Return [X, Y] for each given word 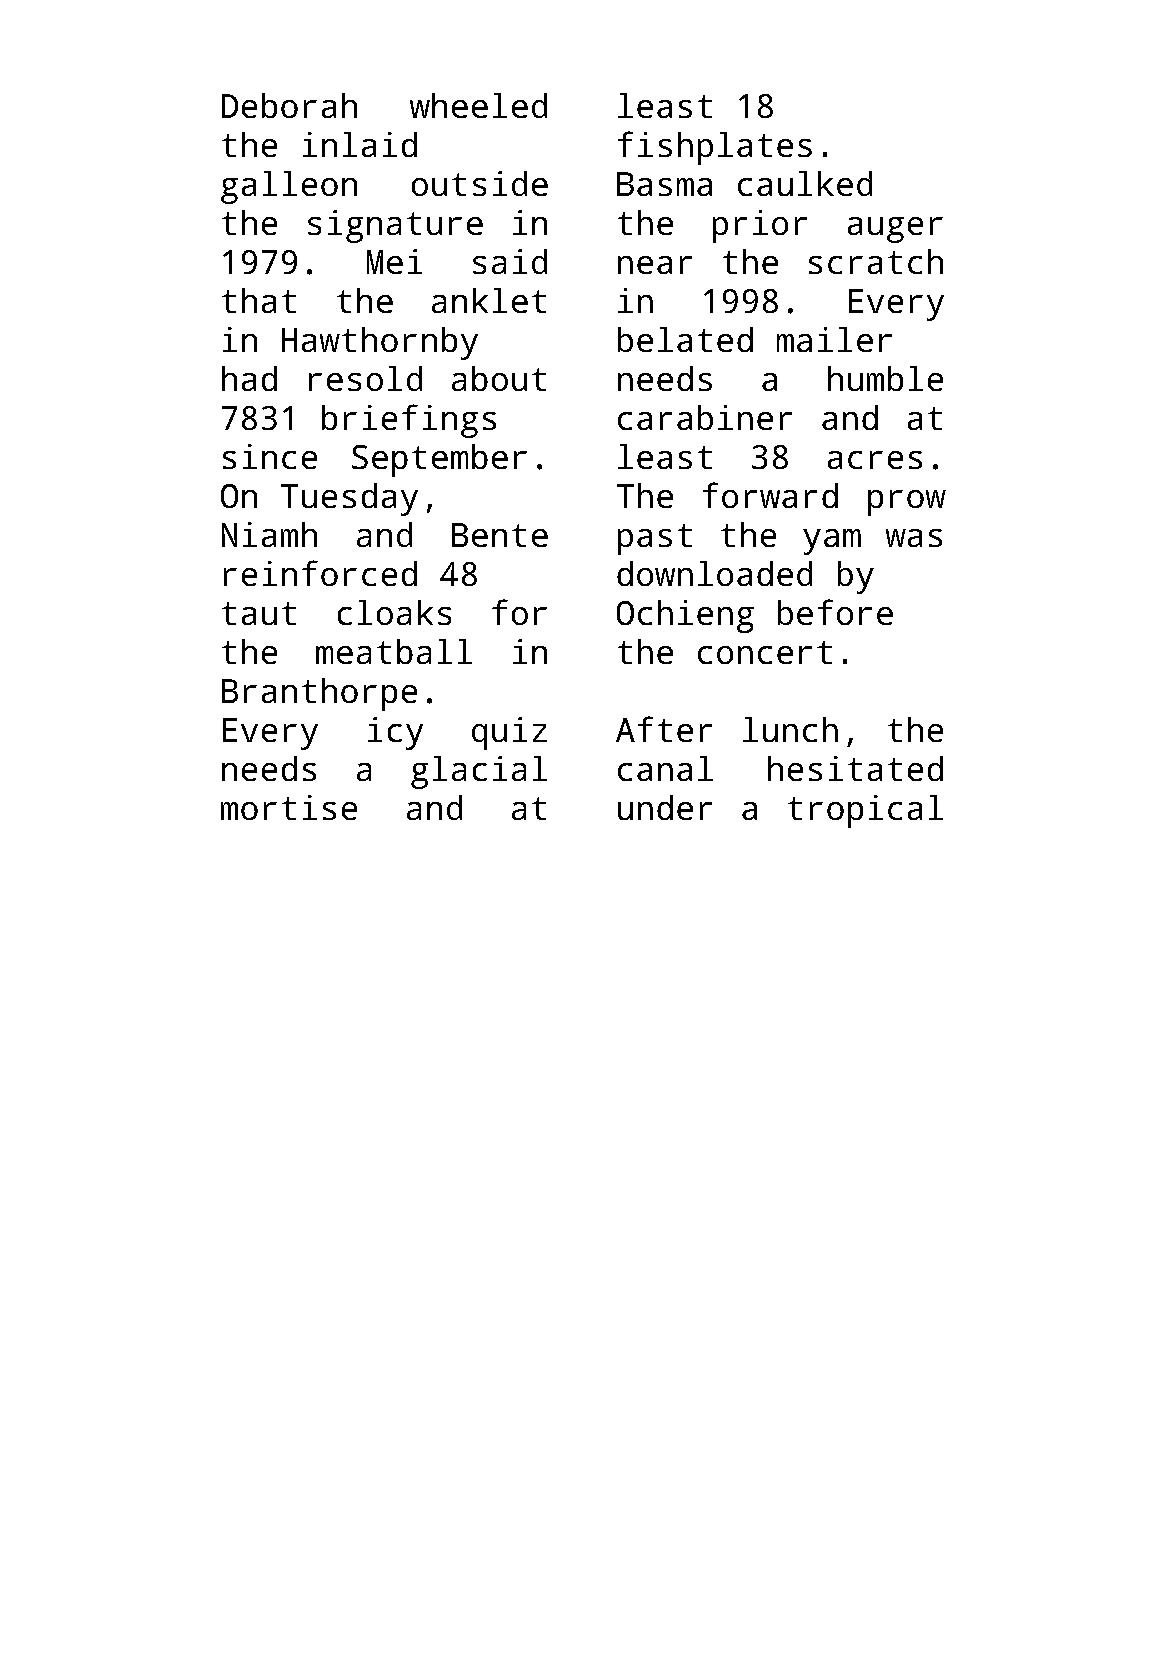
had [249, 378]
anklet [489, 300]
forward [770, 495]
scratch [876, 261]
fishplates [715, 148]
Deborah [289, 105]
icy [395, 733]
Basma [664, 184]
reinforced [320, 573]
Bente [500, 535]
